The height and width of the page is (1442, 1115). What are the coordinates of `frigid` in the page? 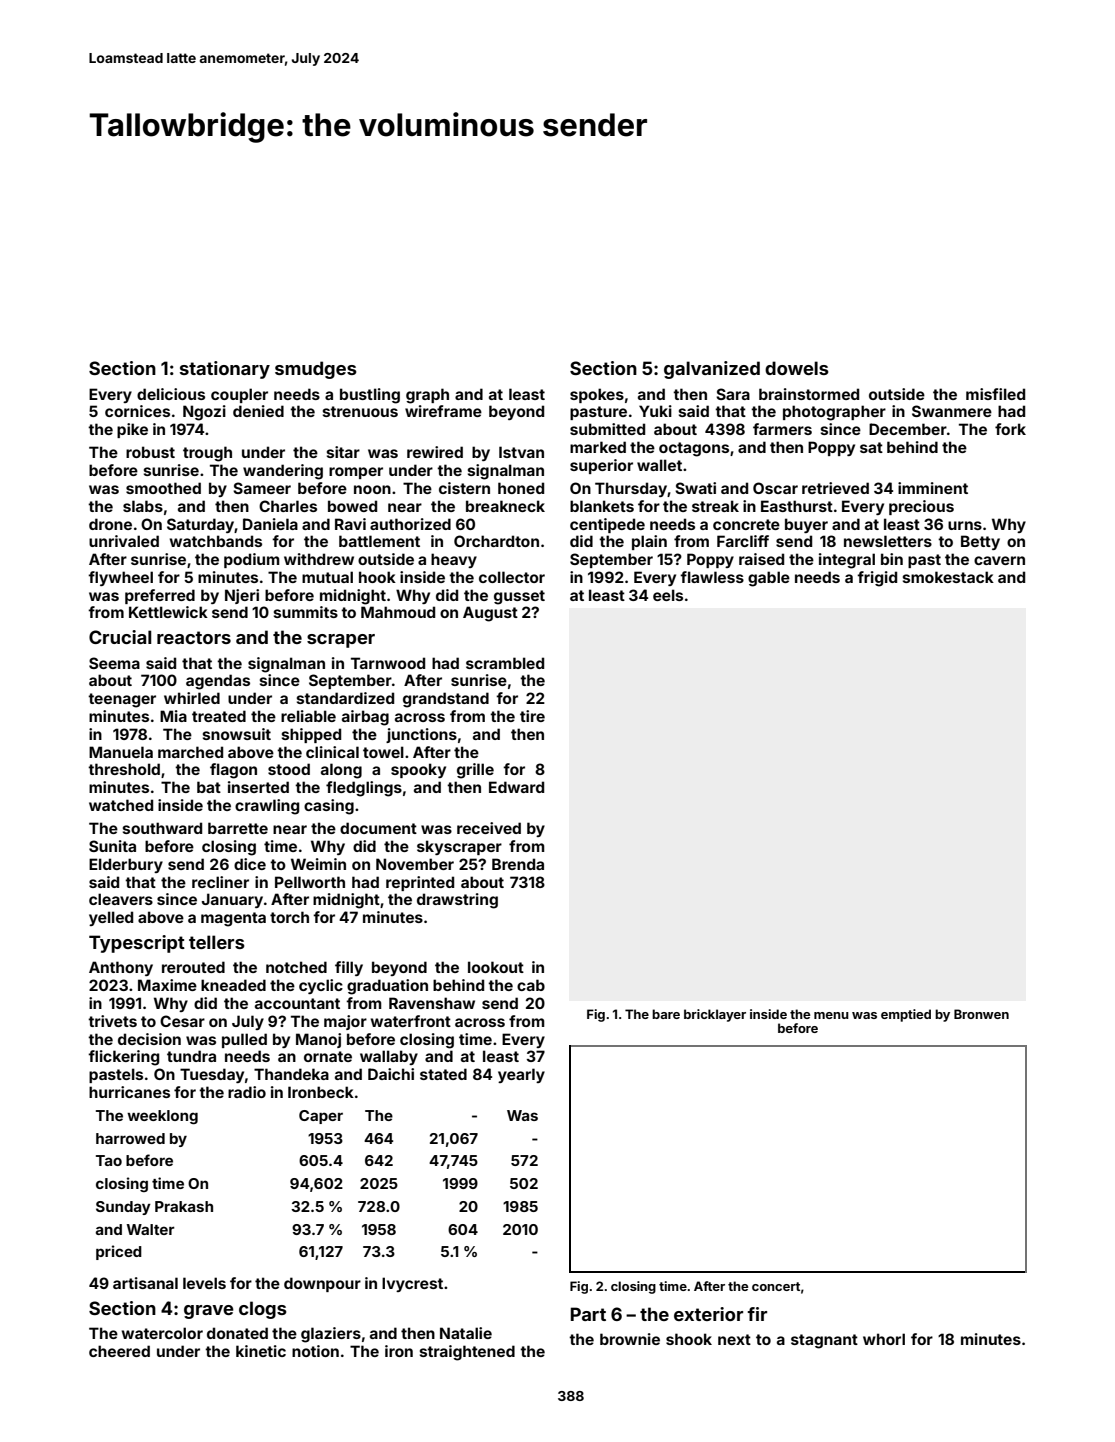 It's located at (877, 579).
